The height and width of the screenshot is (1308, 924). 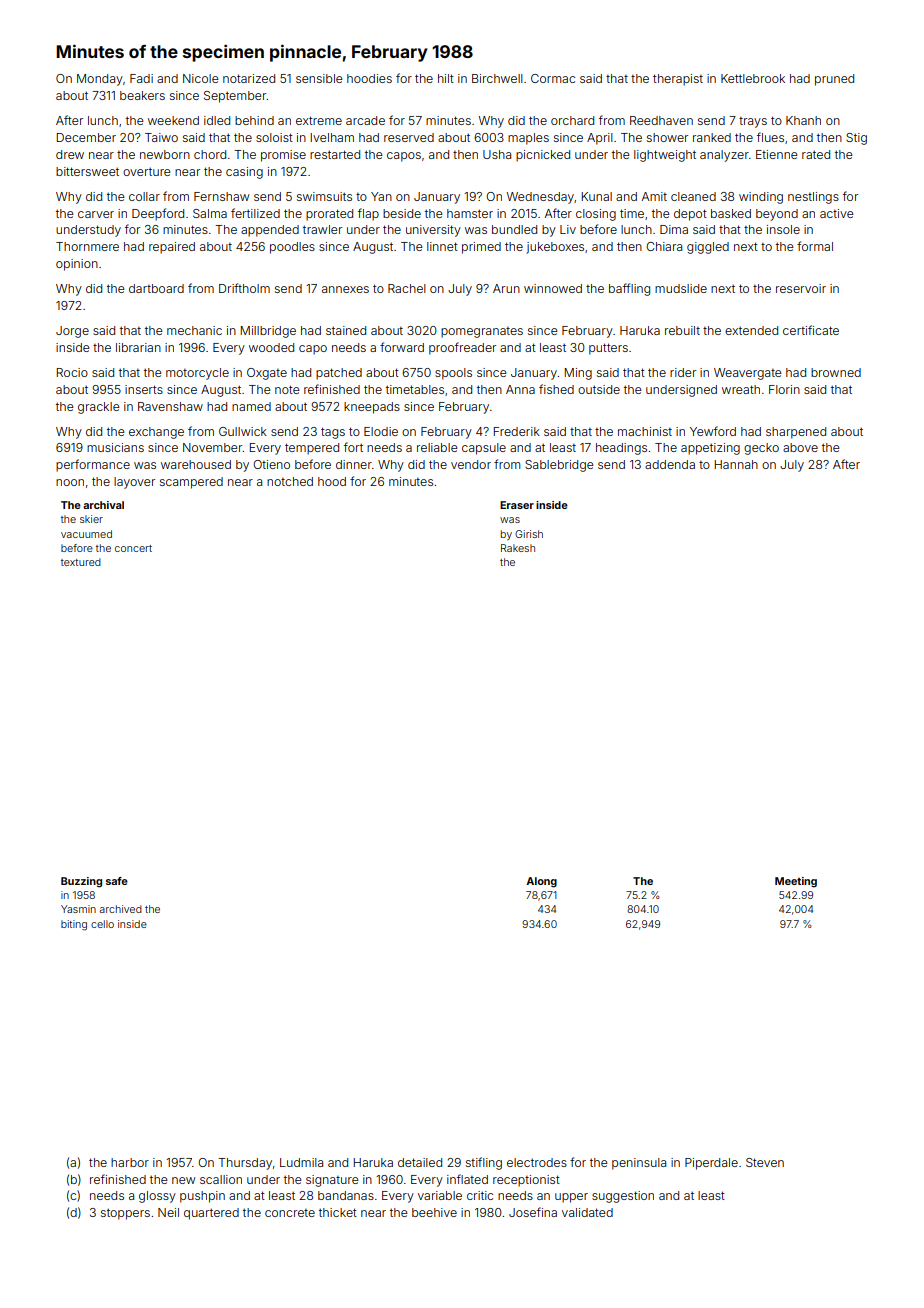 I want to click on Steven, so click(x=765, y=1162).
